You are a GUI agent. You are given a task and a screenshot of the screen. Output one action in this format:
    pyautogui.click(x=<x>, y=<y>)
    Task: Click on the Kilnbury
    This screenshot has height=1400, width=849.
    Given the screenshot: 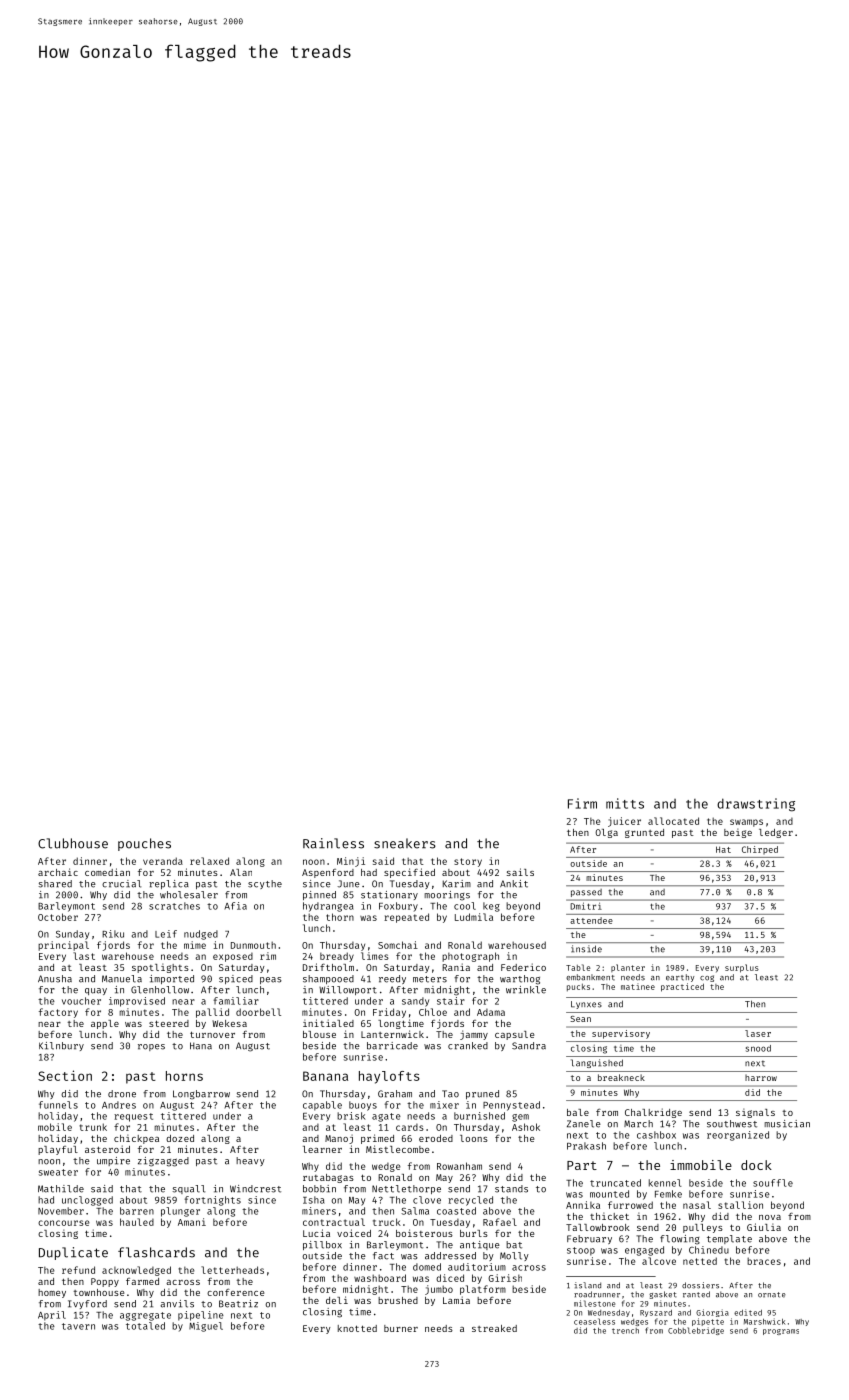 What is the action you would take?
    pyautogui.click(x=61, y=1046)
